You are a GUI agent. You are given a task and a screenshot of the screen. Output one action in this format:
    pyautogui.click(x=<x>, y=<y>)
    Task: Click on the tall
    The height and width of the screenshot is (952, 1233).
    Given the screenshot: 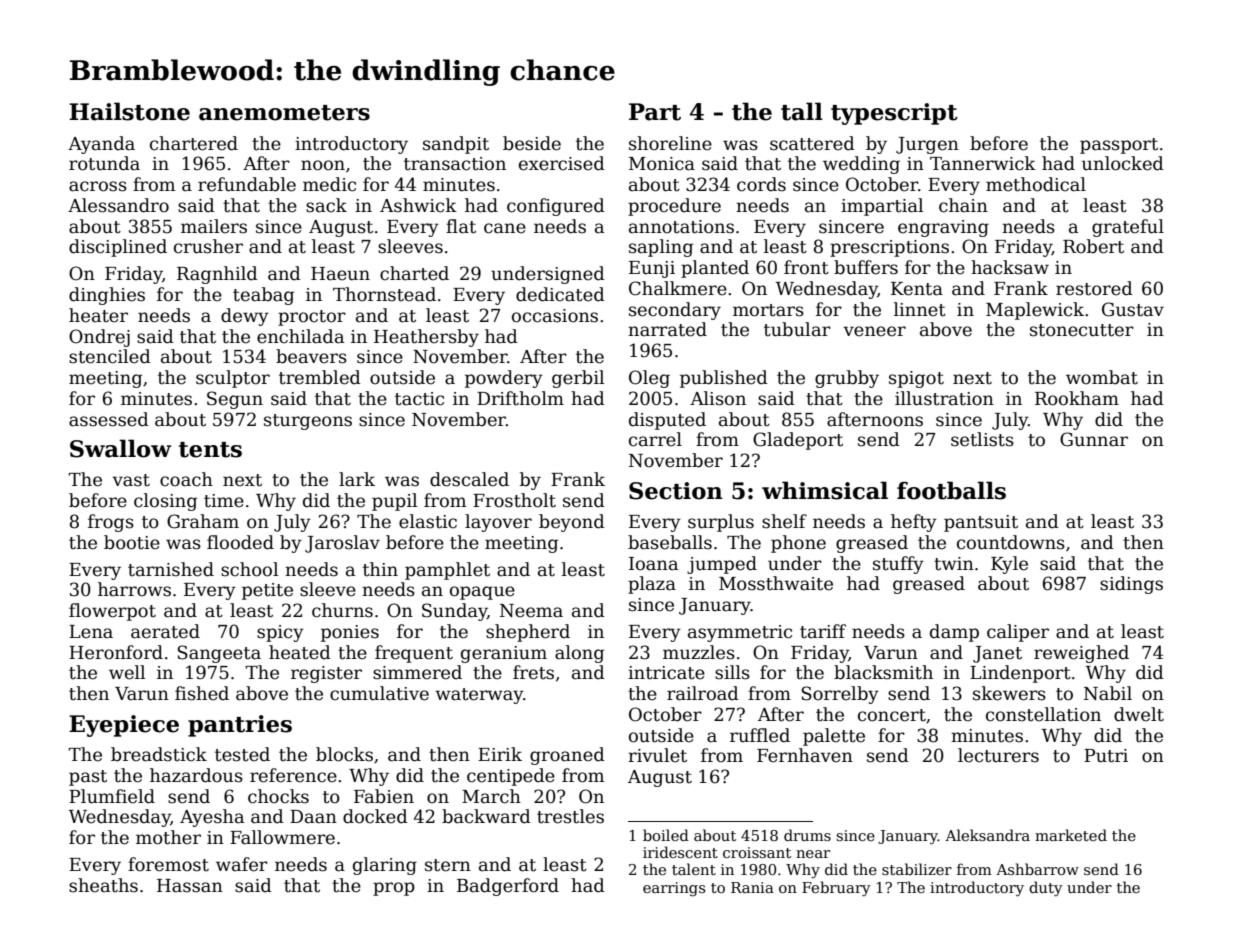 What is the action you would take?
    pyautogui.click(x=802, y=111)
